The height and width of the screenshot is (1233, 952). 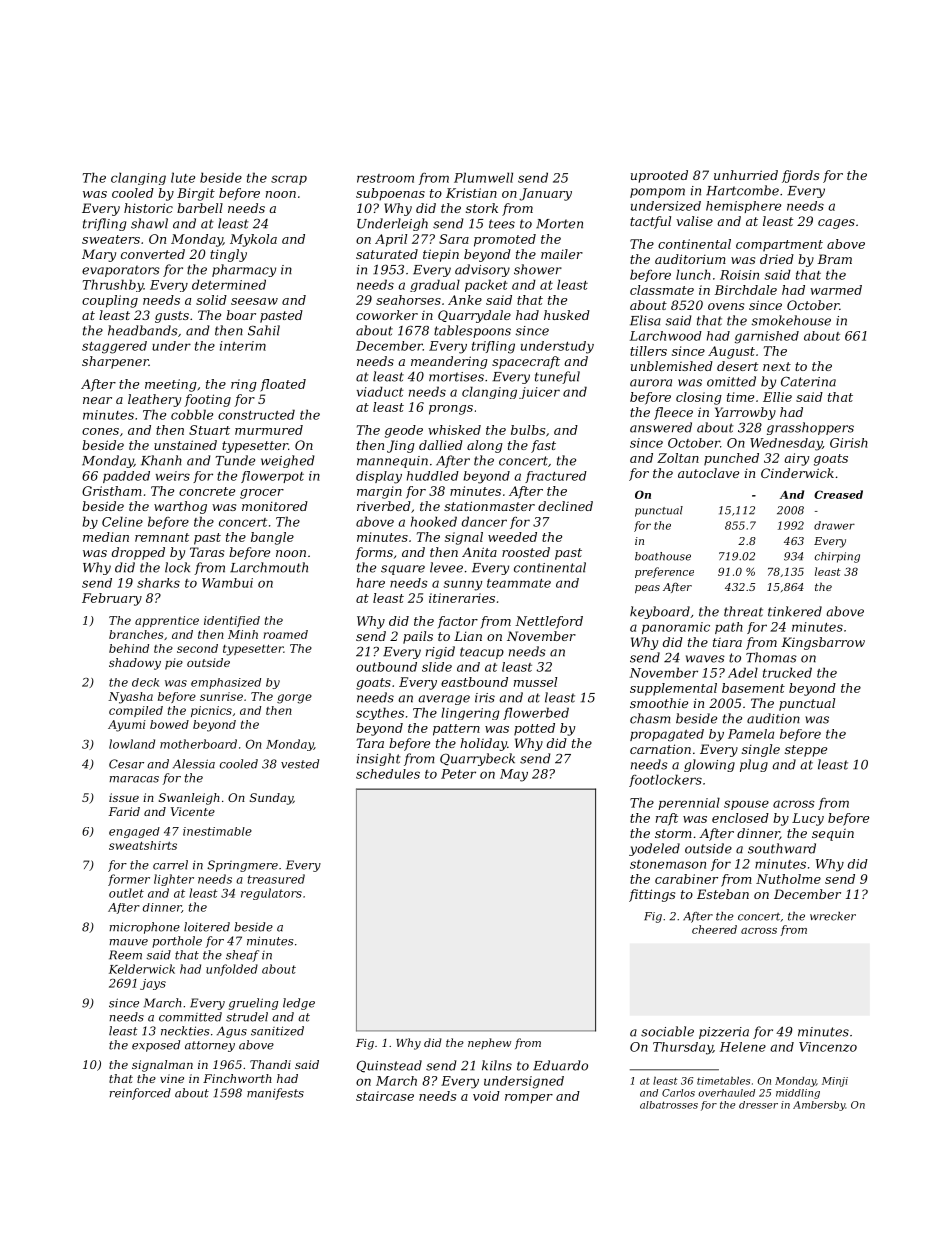 What do you see at coordinates (819, 1106) in the screenshot?
I see `Ambersby` at bounding box center [819, 1106].
